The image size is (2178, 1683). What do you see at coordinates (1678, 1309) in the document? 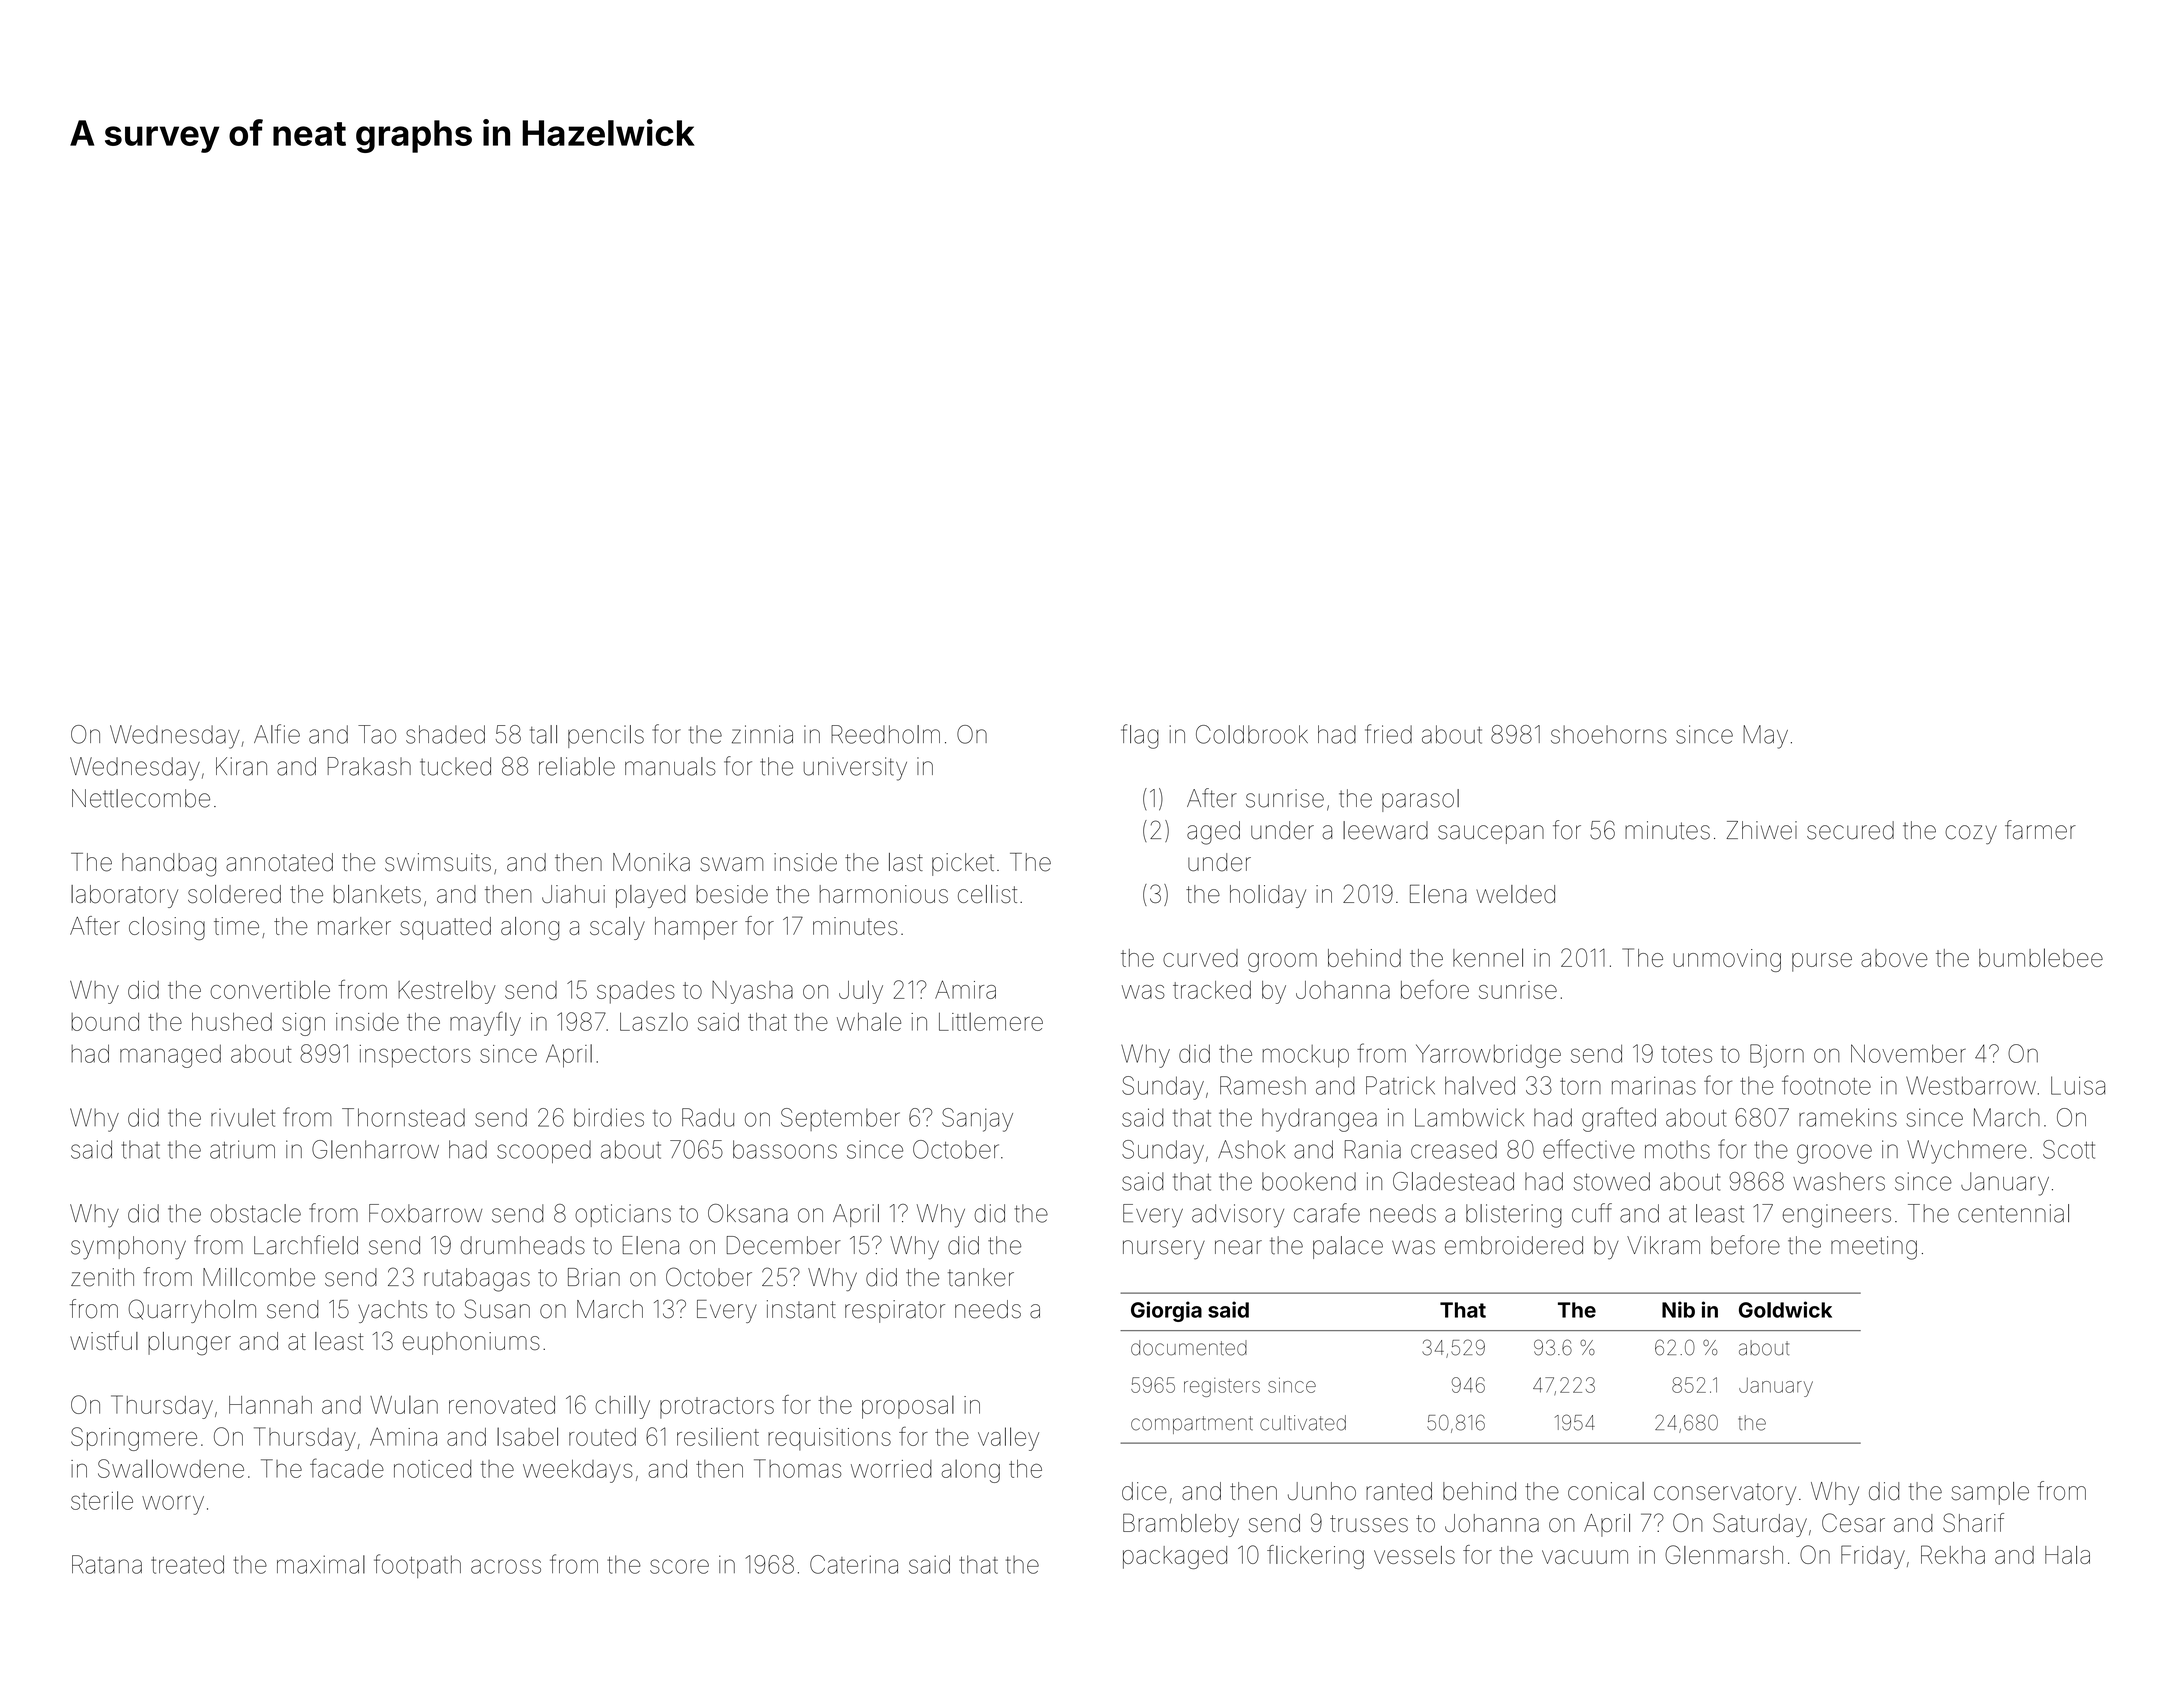
I see `Nib` at bounding box center [1678, 1309].
